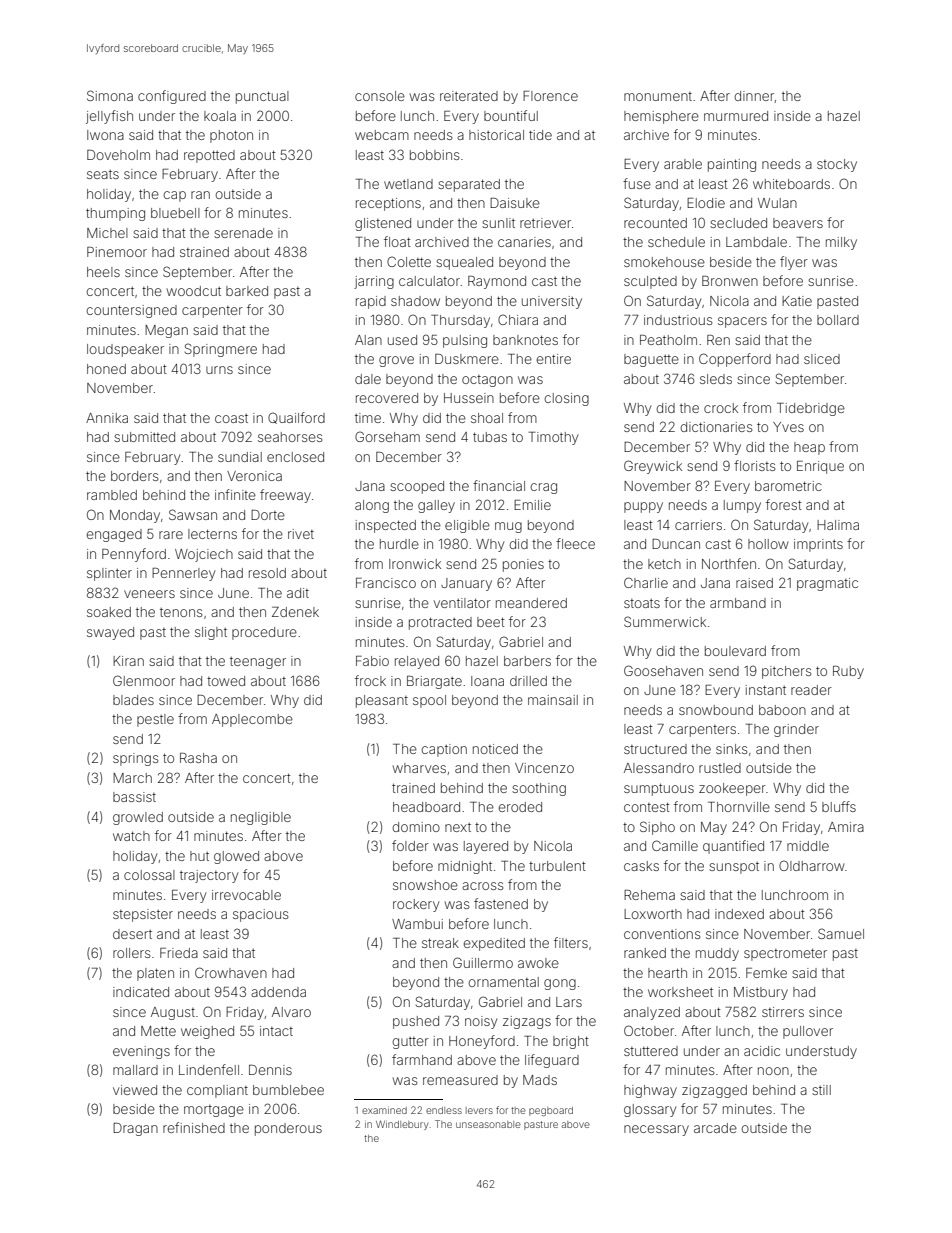 The image size is (952, 1233). I want to click on historical, so click(496, 135).
